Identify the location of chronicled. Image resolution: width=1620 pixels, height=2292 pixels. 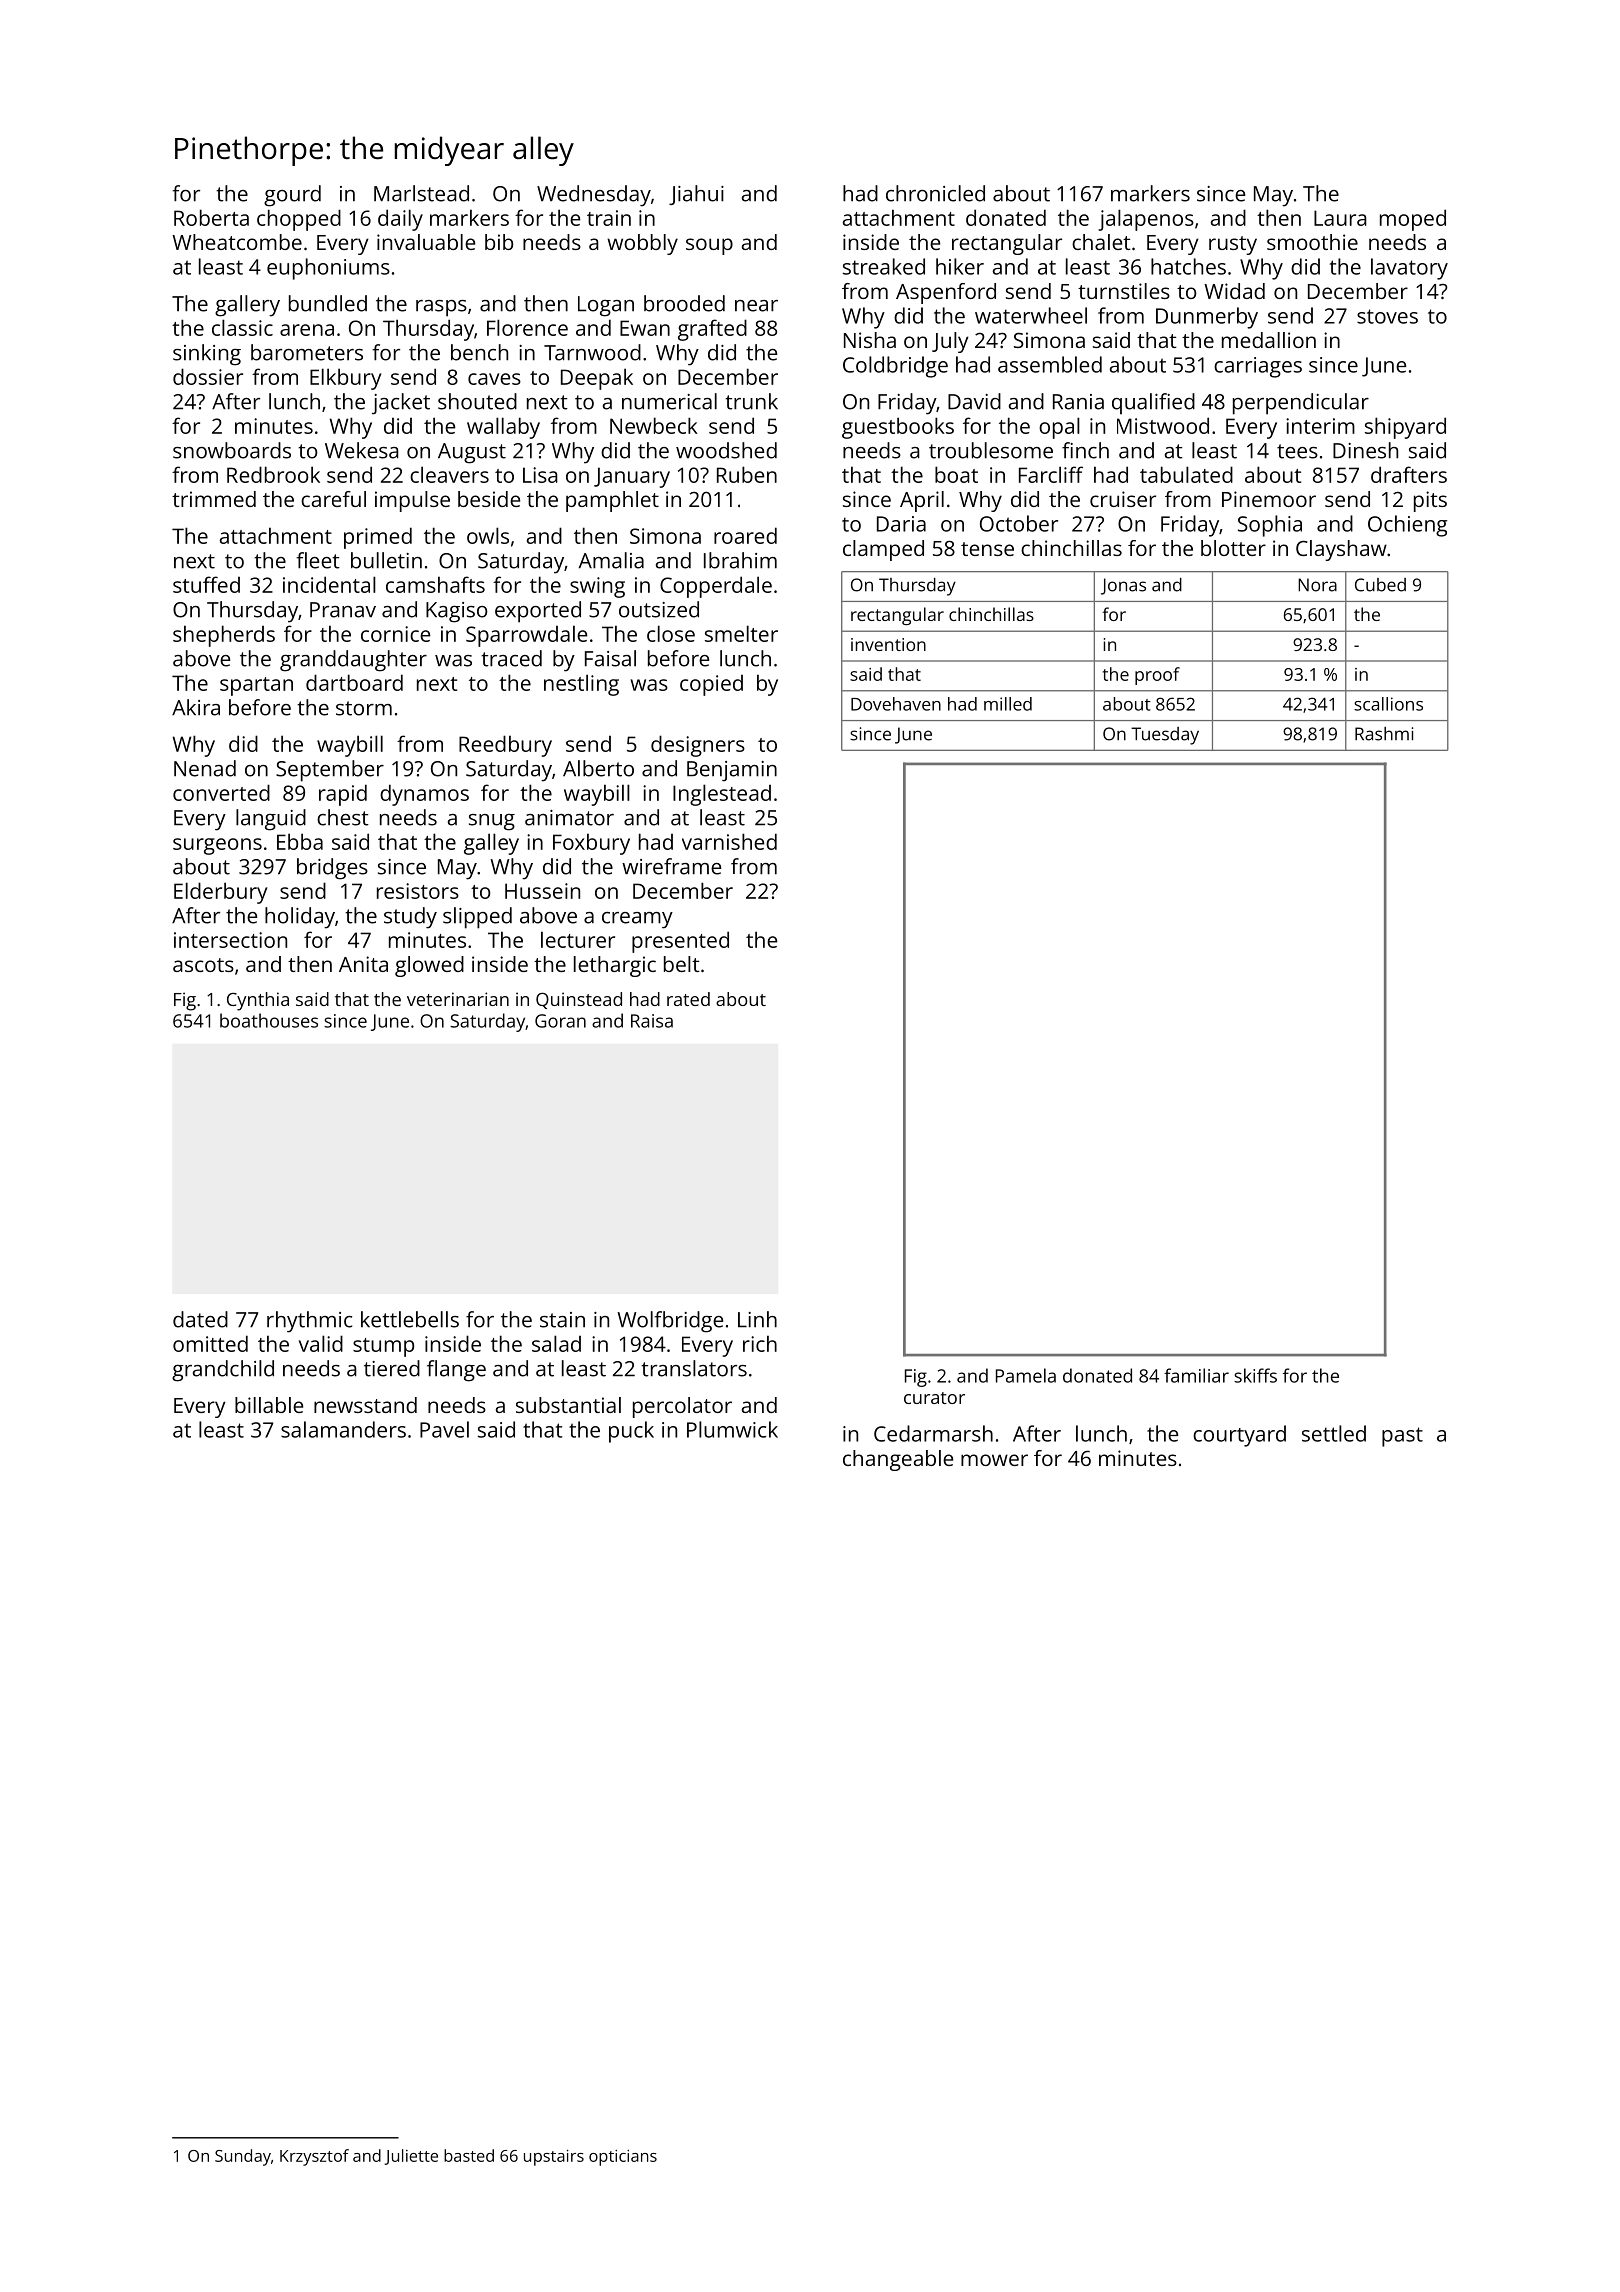
(935, 193).
